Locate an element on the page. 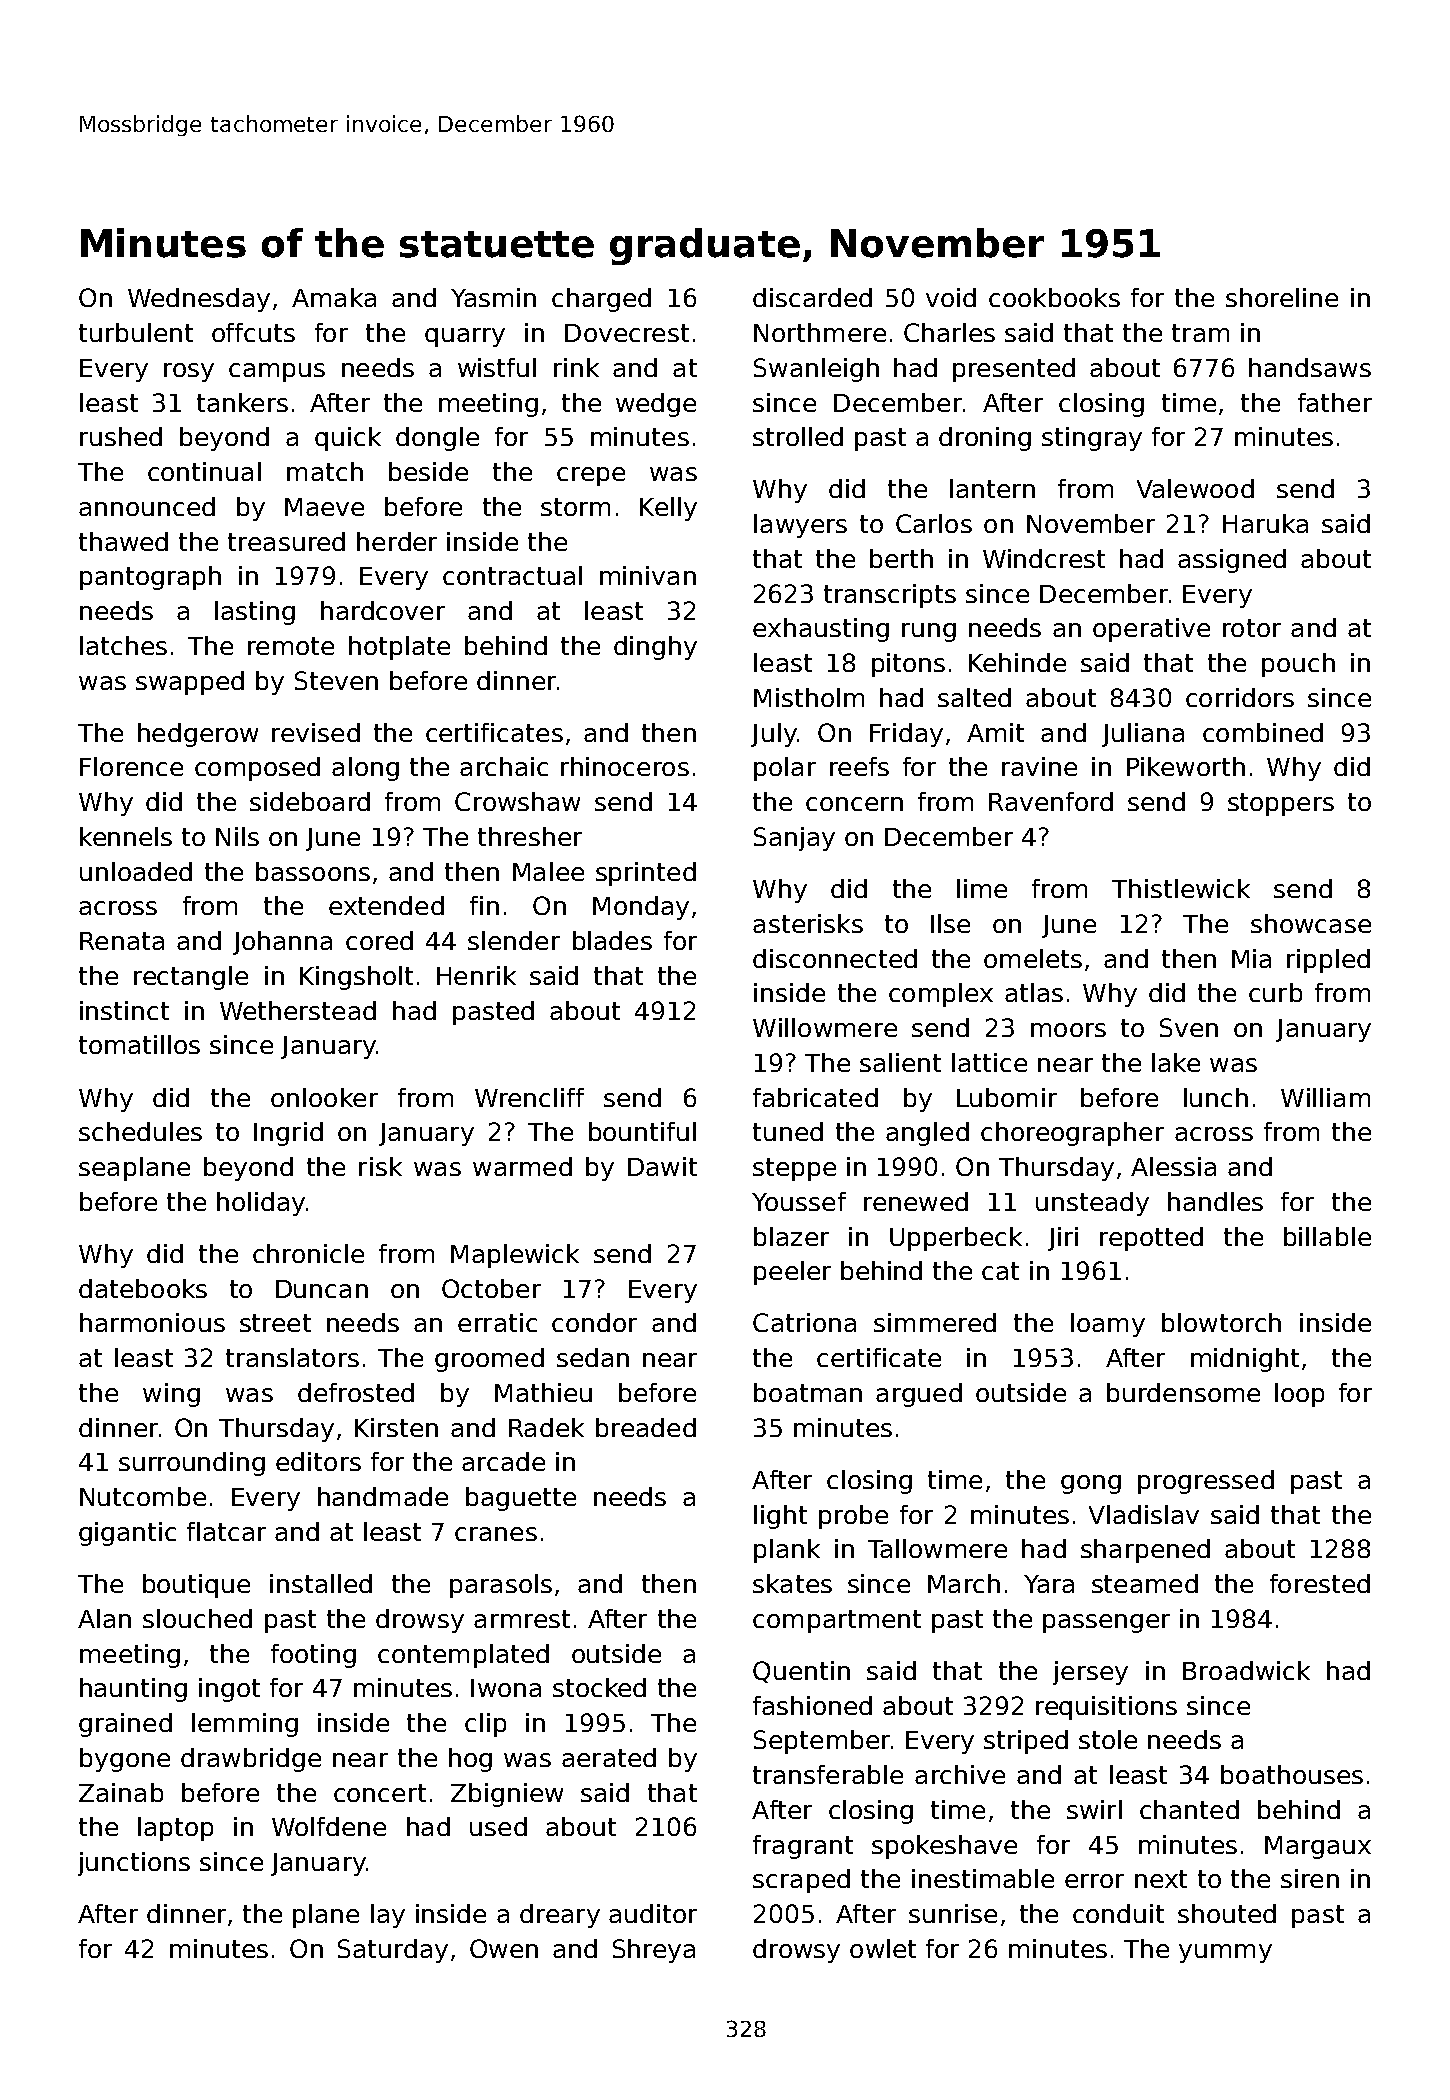 This image has width=1450, height=2100. steppe is located at coordinates (794, 1169).
